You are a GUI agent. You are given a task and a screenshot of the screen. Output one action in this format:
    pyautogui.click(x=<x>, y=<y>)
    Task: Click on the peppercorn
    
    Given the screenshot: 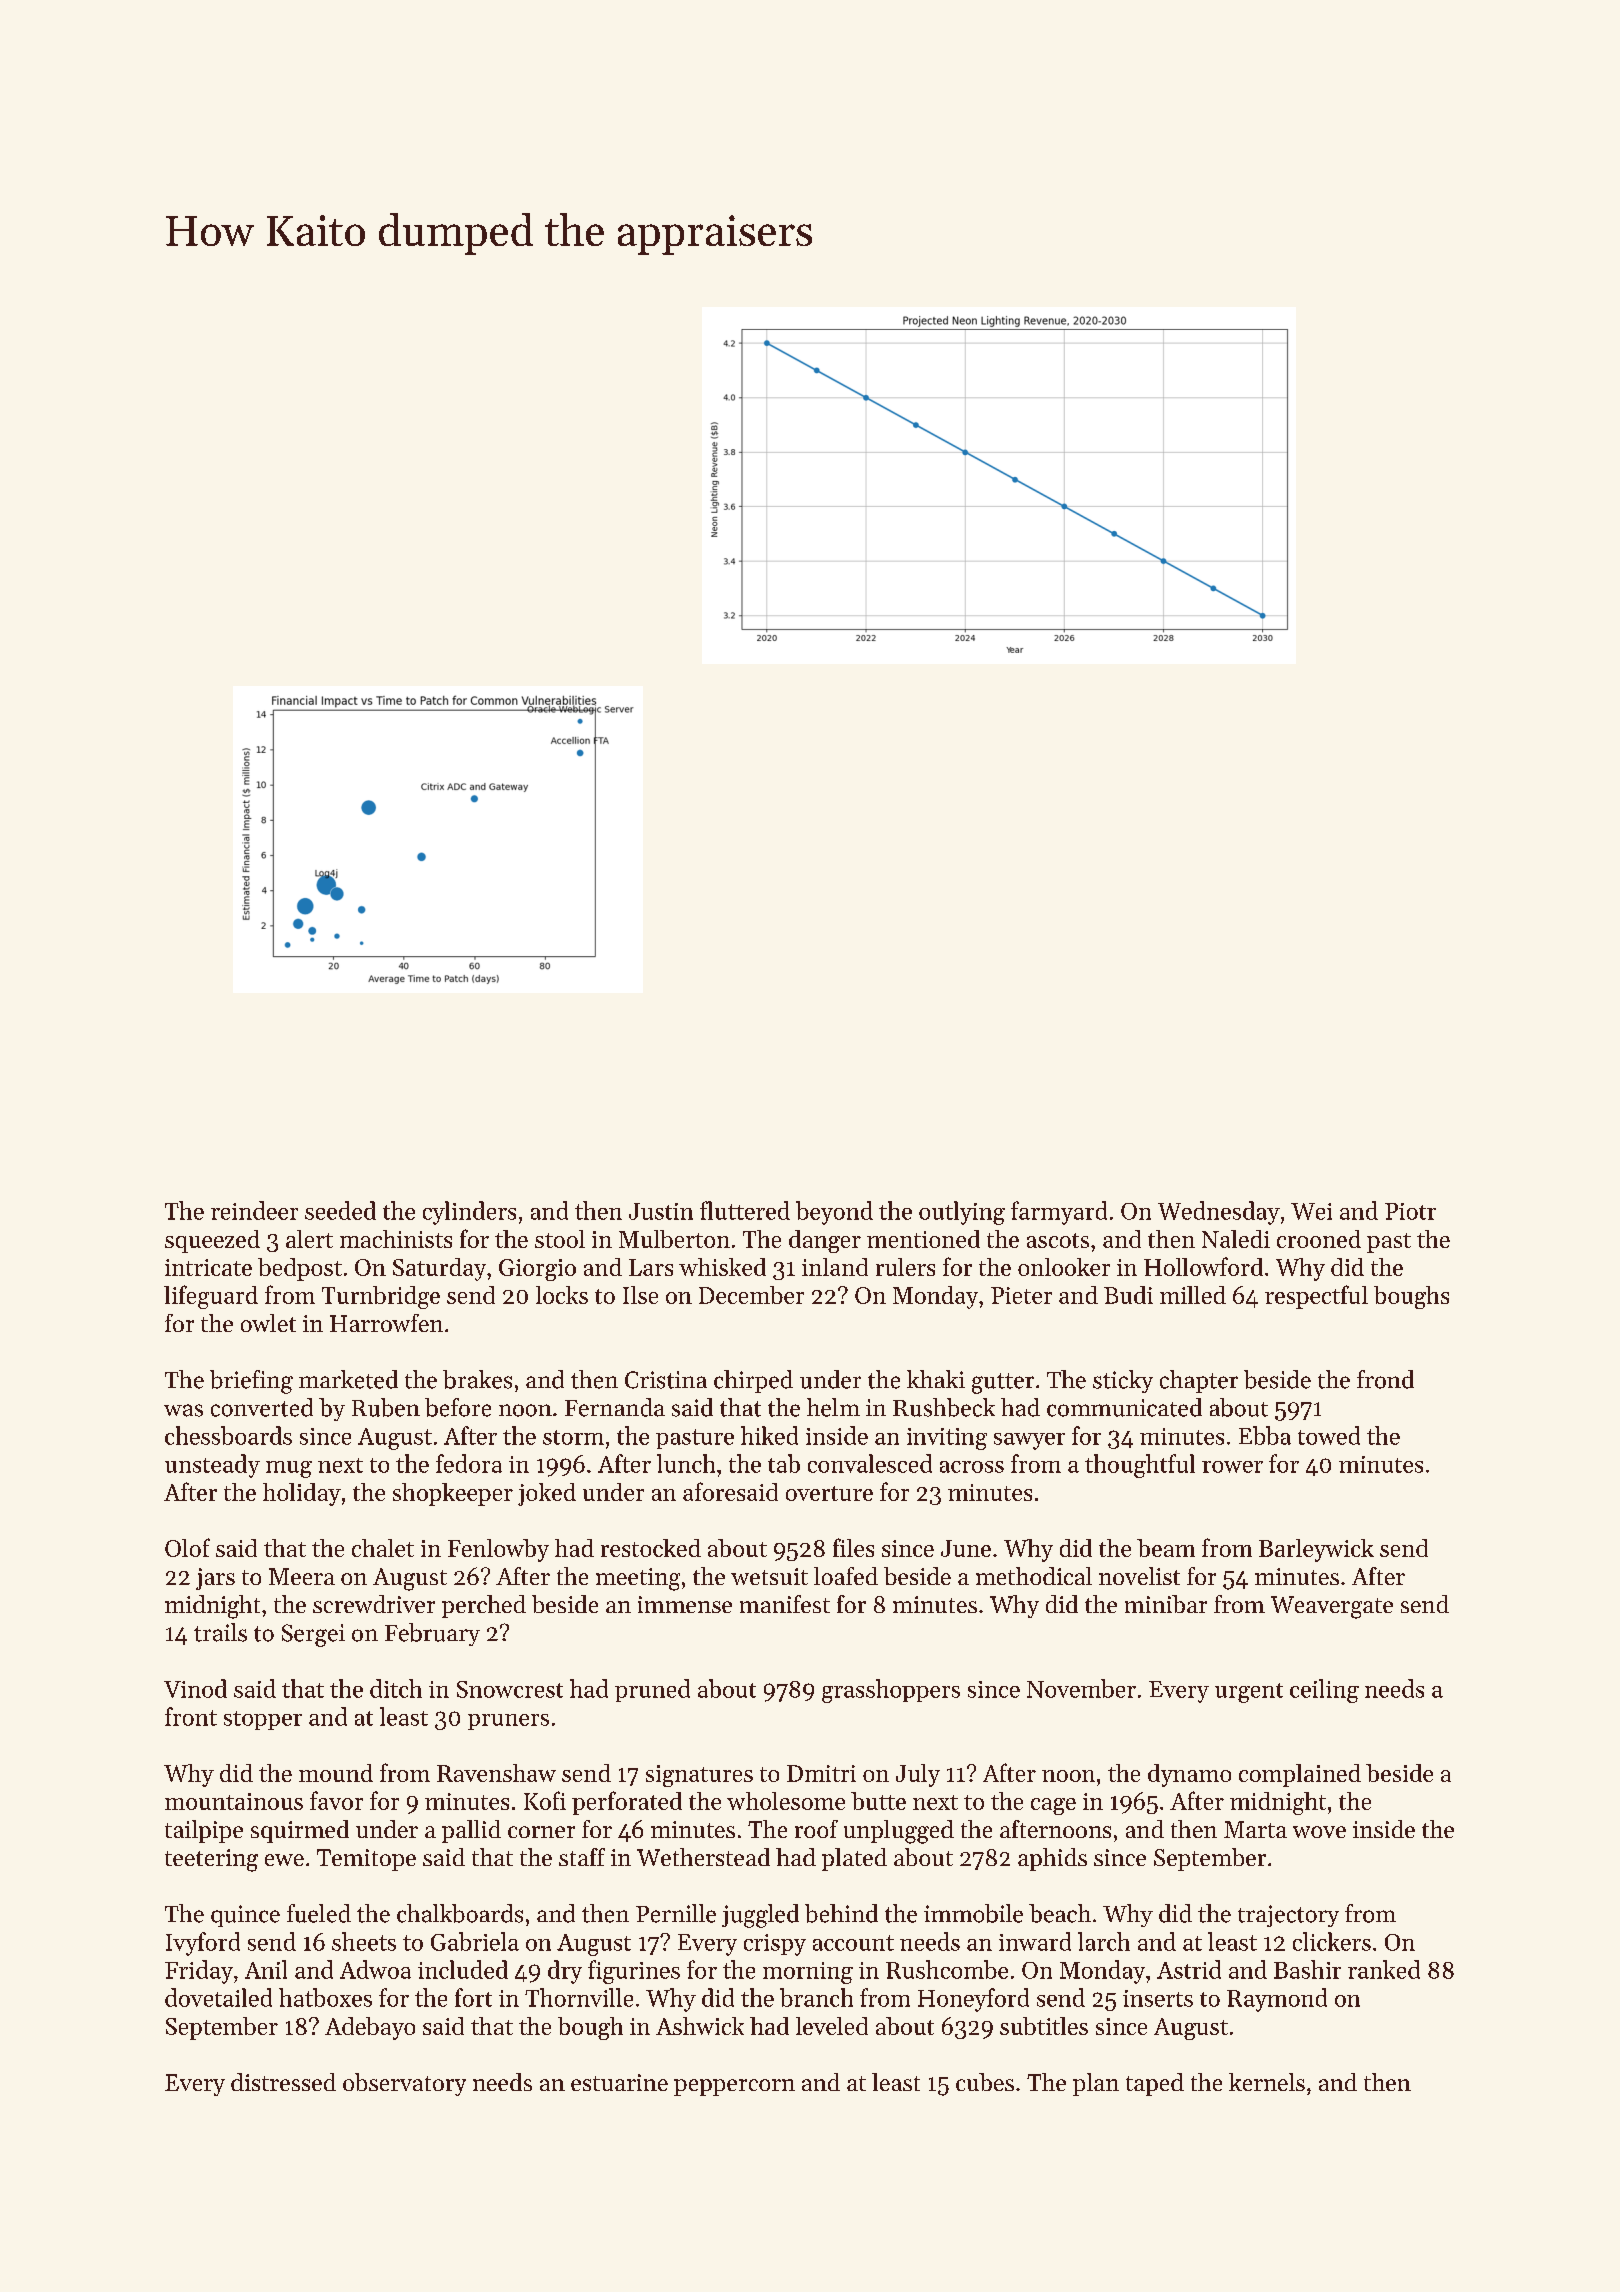 What is the action you would take?
    pyautogui.click(x=734, y=2087)
